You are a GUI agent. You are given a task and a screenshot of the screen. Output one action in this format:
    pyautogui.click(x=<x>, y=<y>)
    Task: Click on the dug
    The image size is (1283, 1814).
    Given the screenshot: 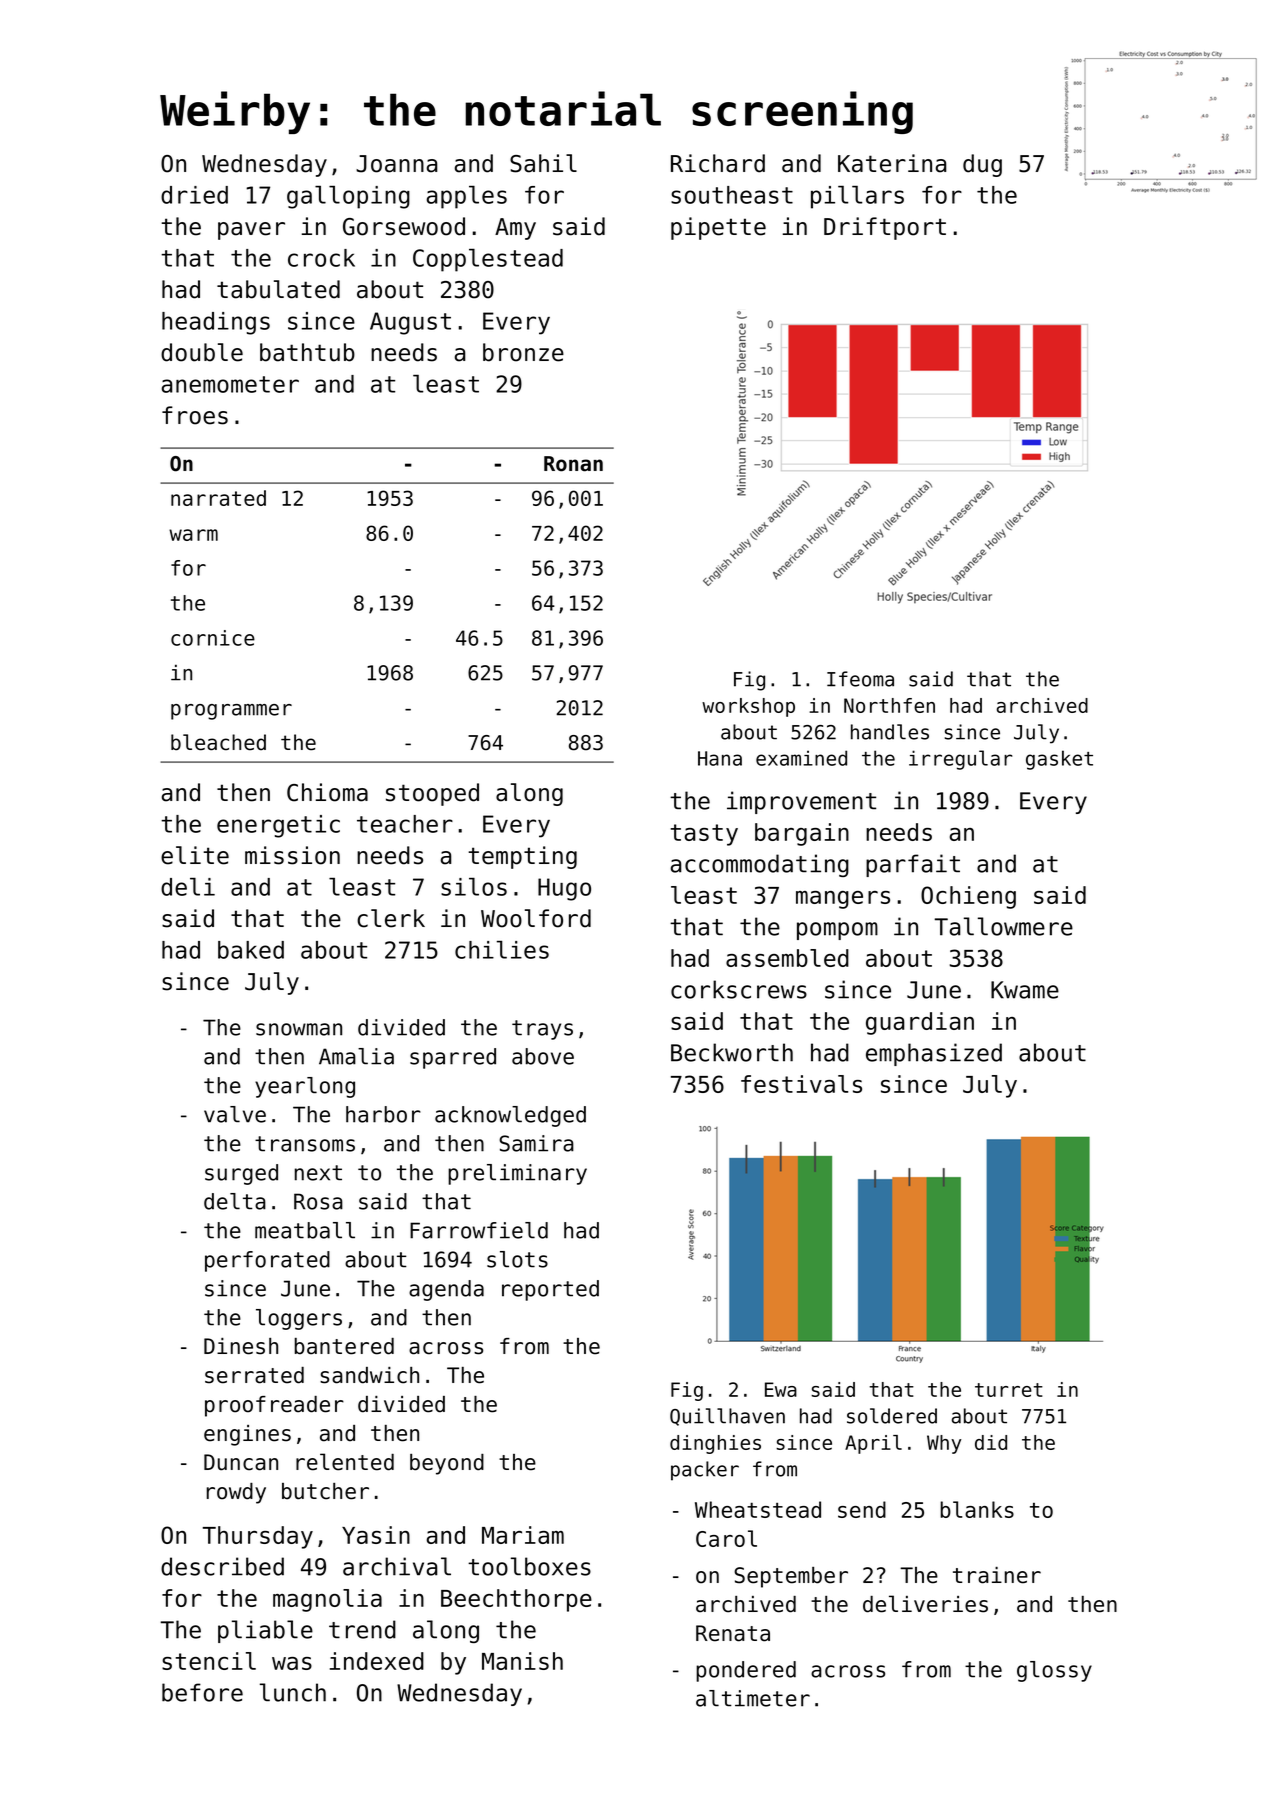 What is the action you would take?
    pyautogui.click(x=982, y=165)
